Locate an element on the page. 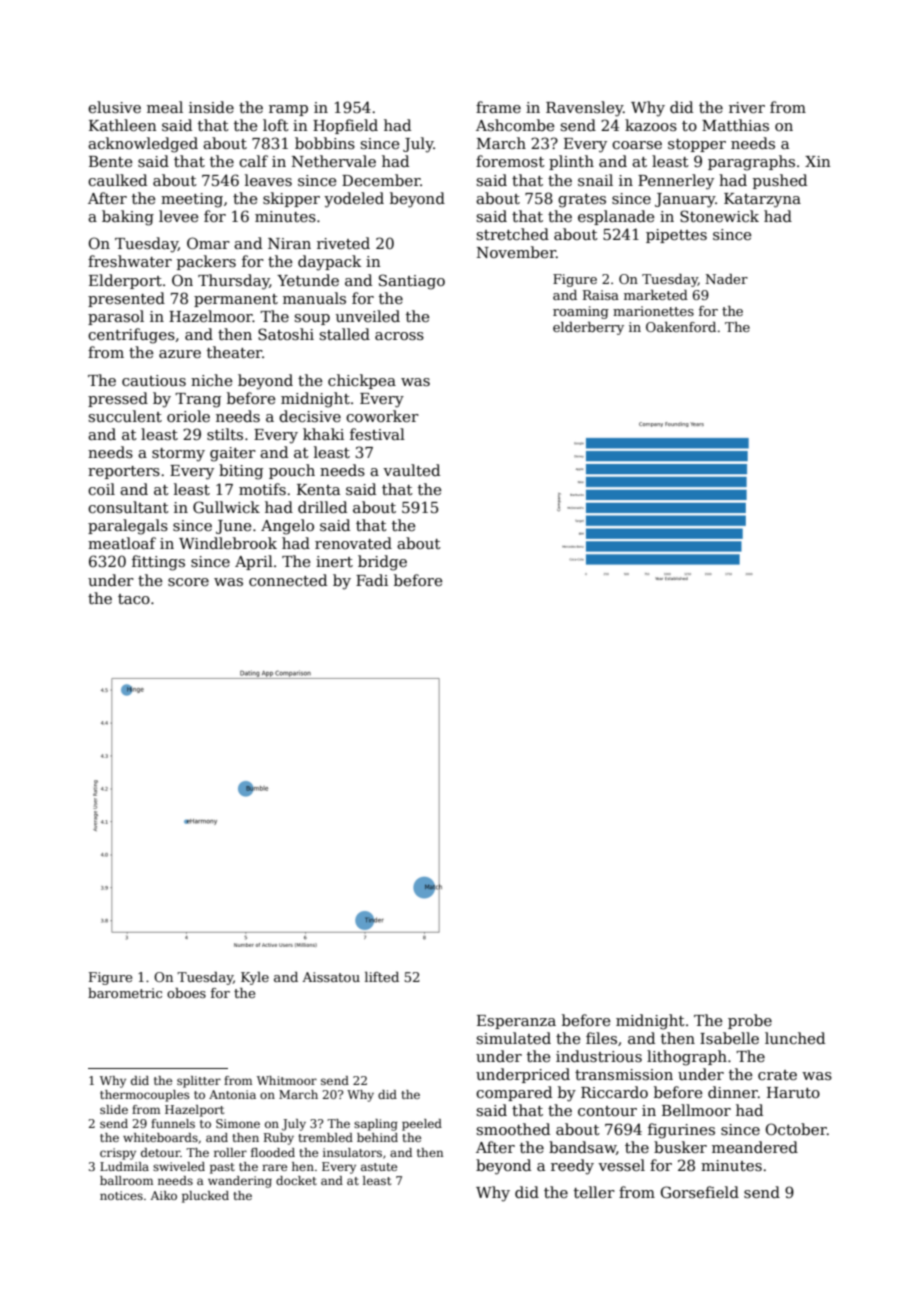  vaulted is located at coordinates (411, 470).
